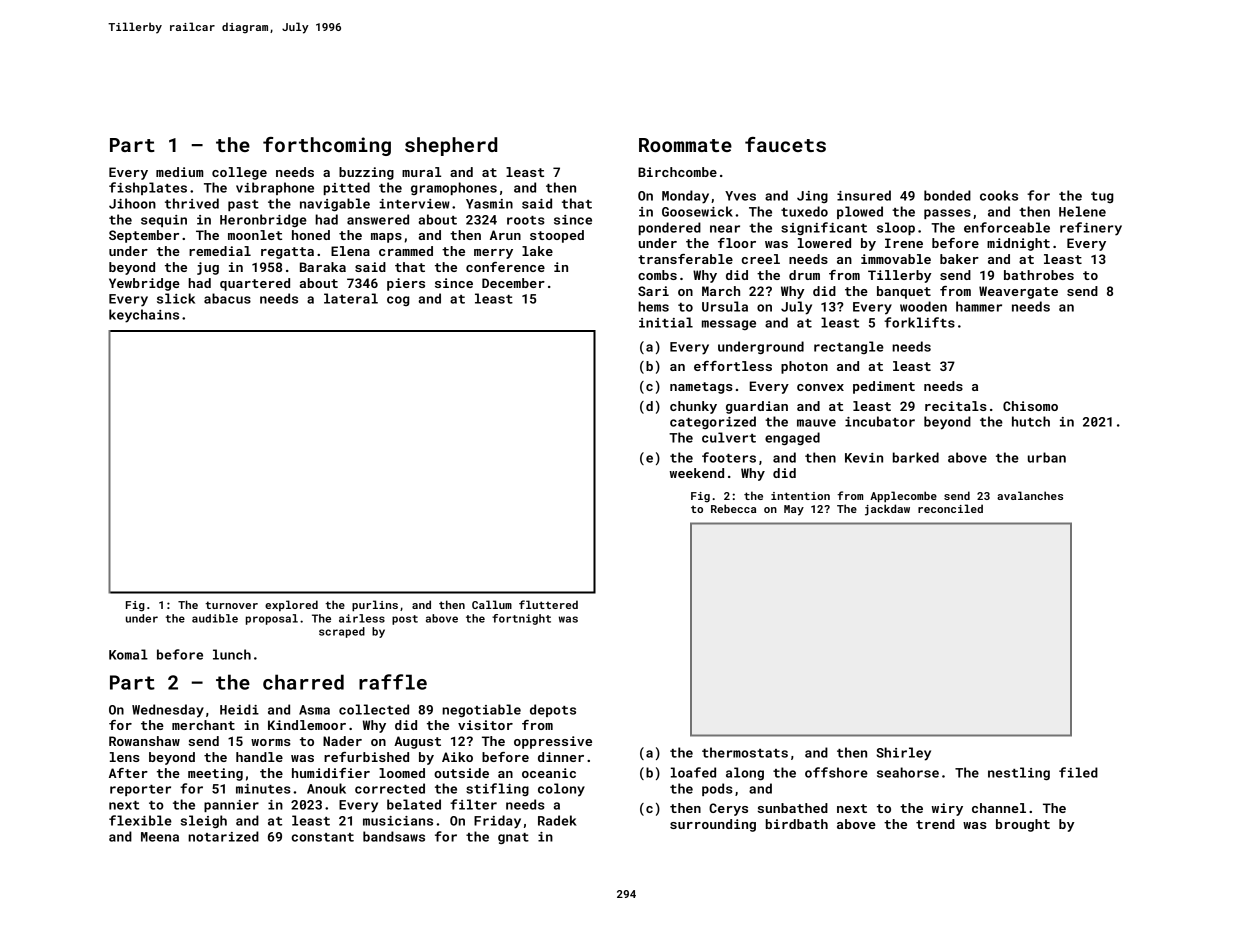 This screenshot has width=1233, height=952. Describe the element at coordinates (327, 146) in the screenshot. I see `forthcoming` at that location.
